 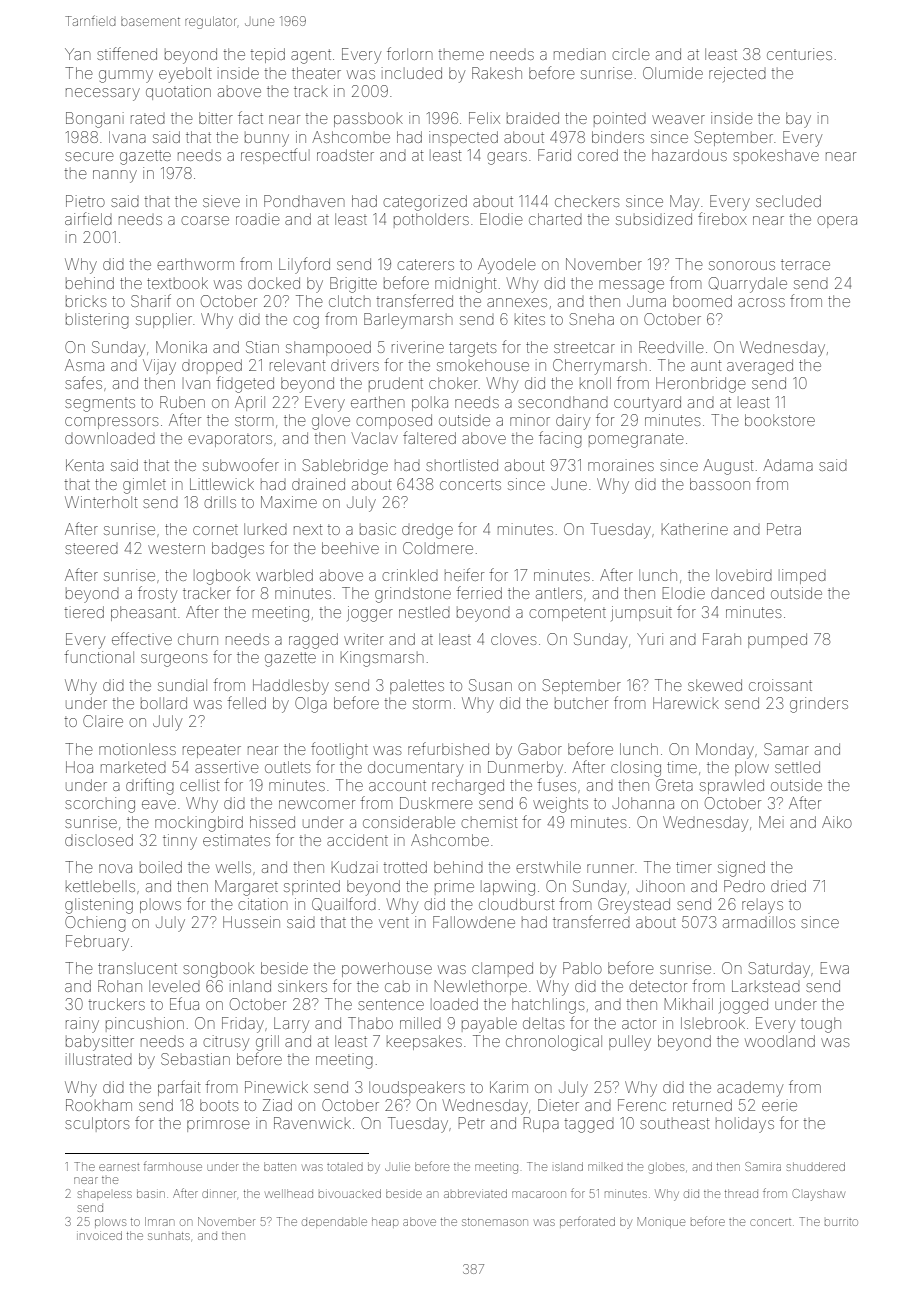 I want to click on bivouacked, so click(x=350, y=1193).
